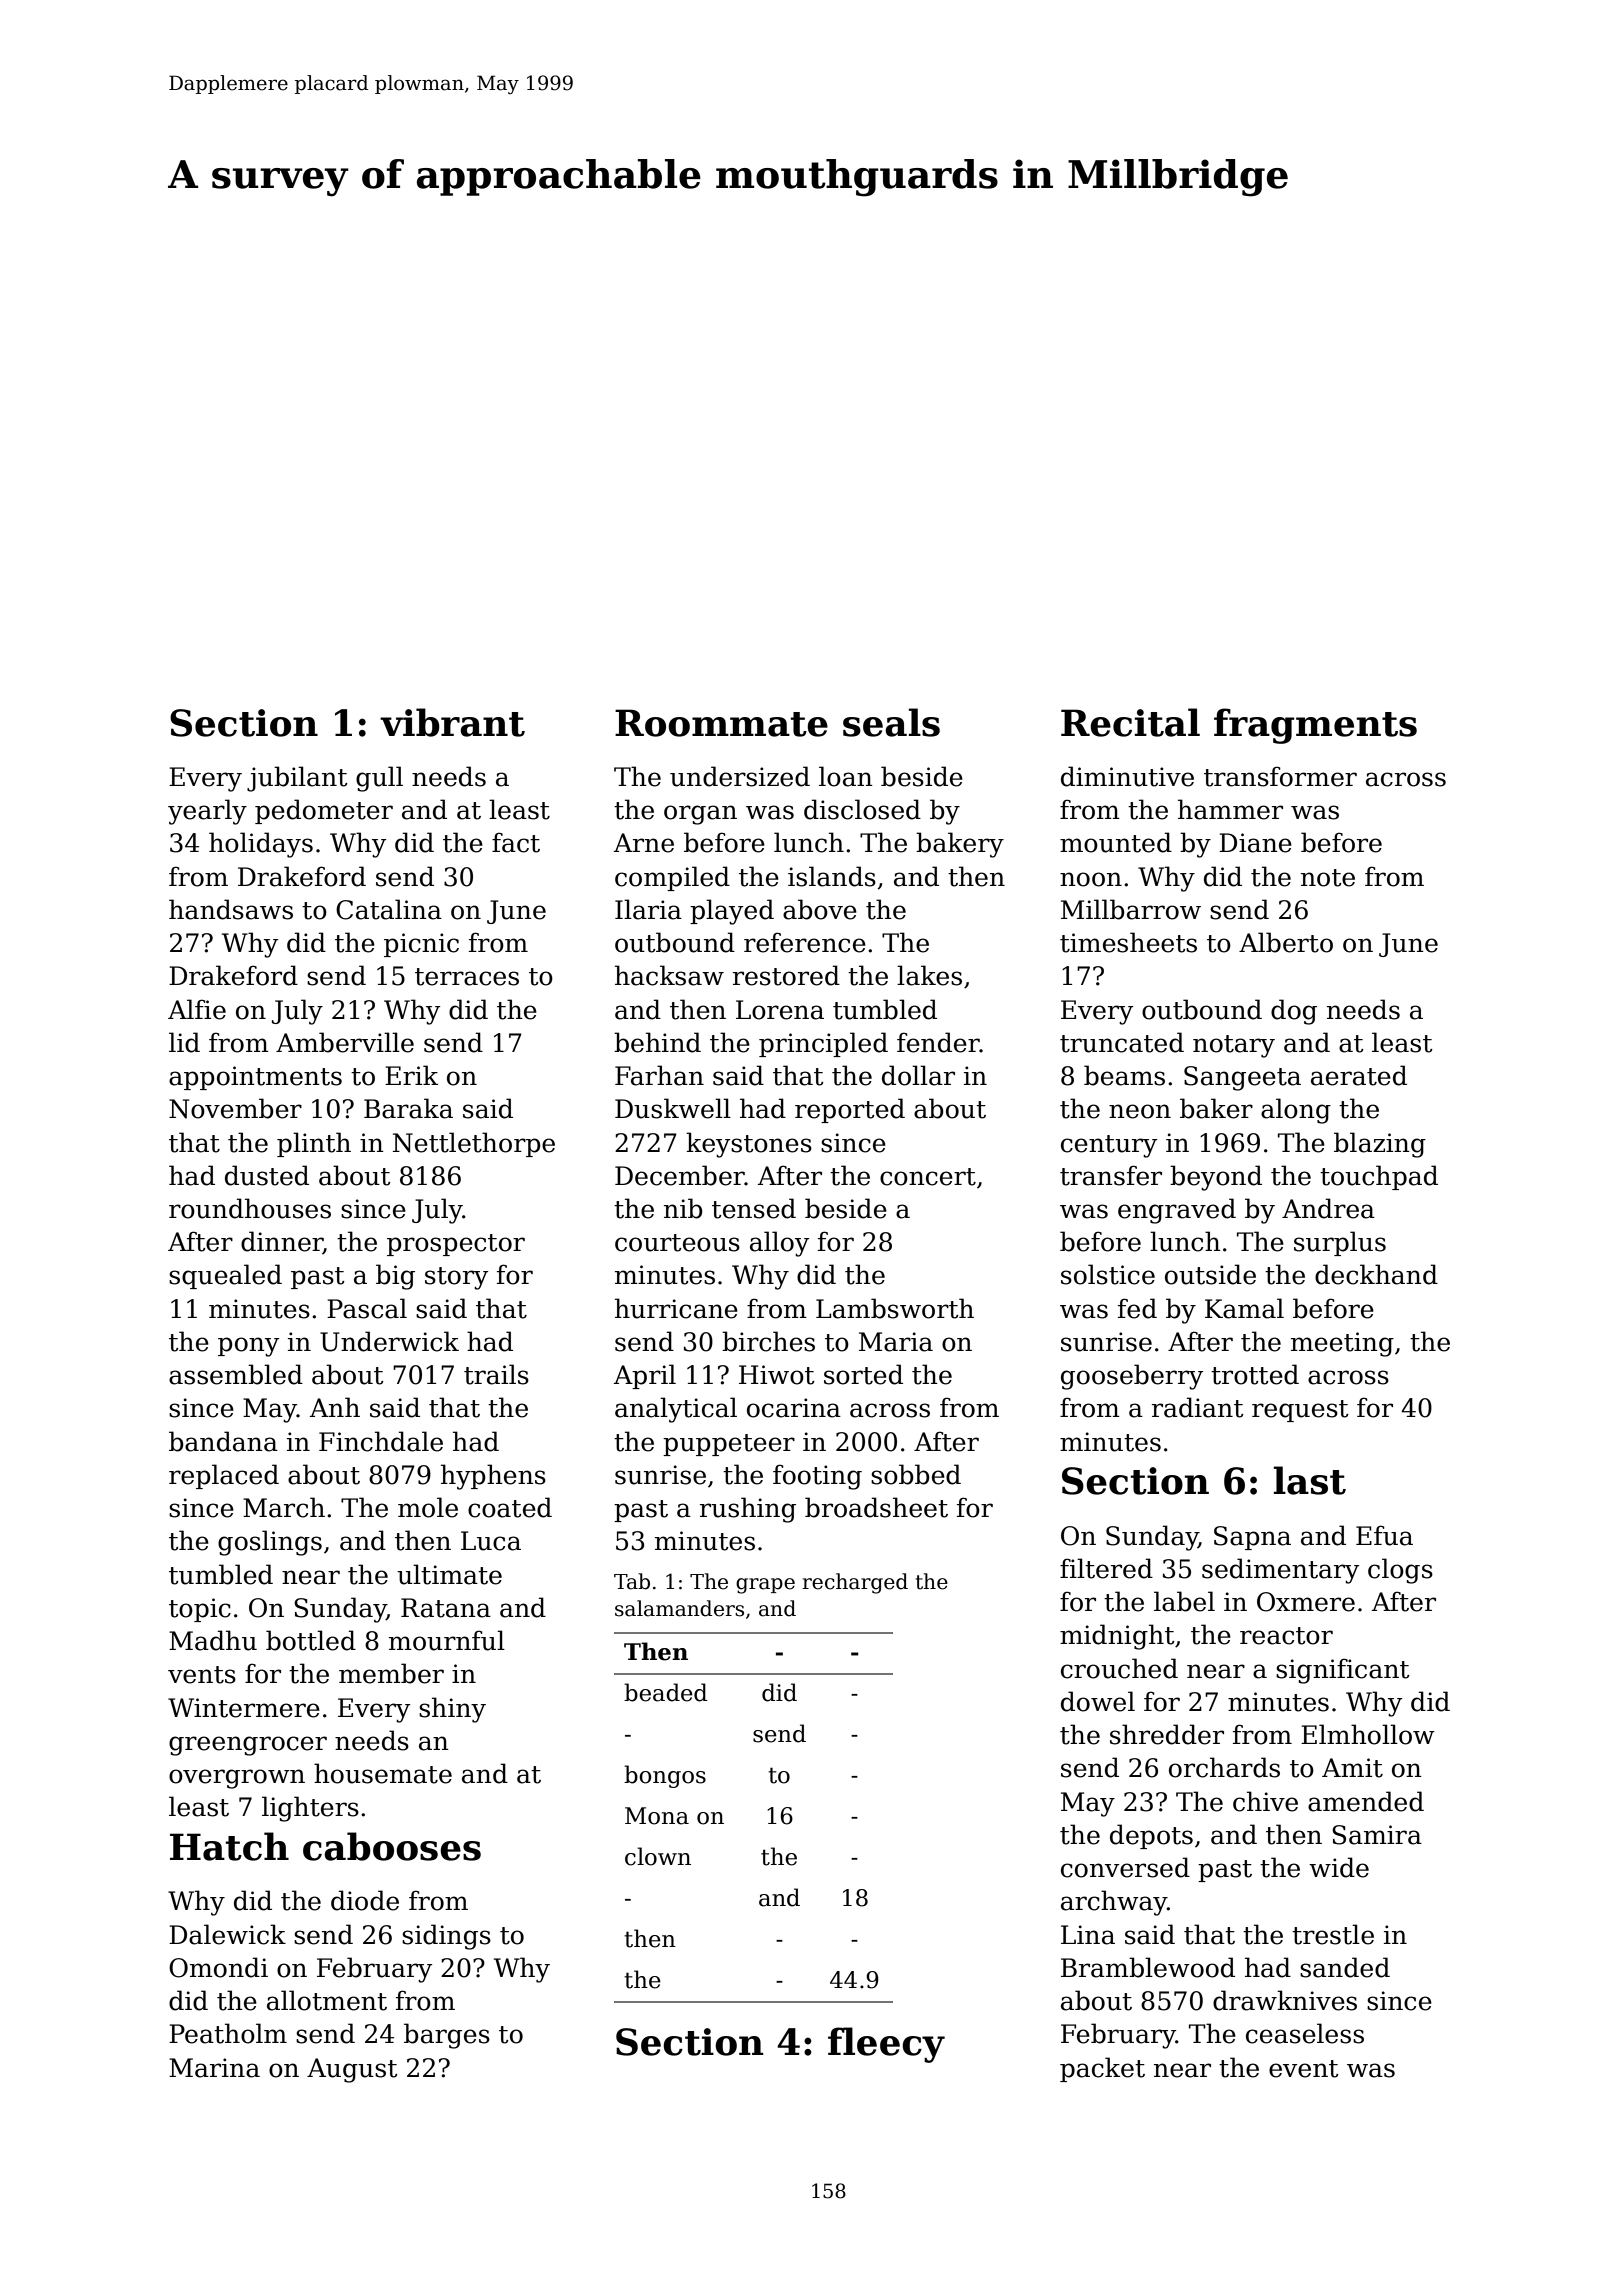 This document has width=1620, height=2292. What do you see at coordinates (916, 1474) in the document?
I see `sobbed` at bounding box center [916, 1474].
